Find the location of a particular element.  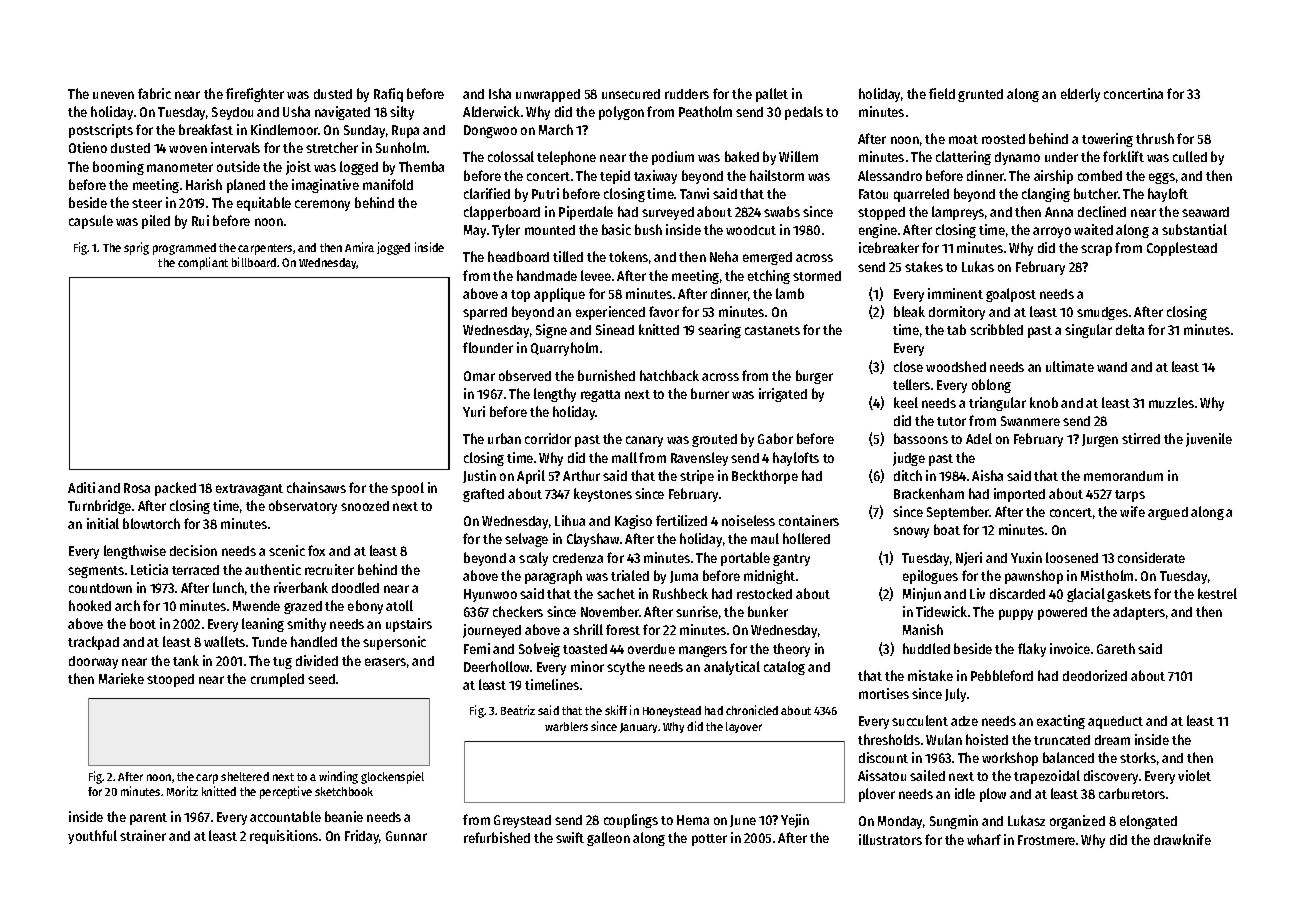

glockenspiel is located at coordinates (392, 777).
